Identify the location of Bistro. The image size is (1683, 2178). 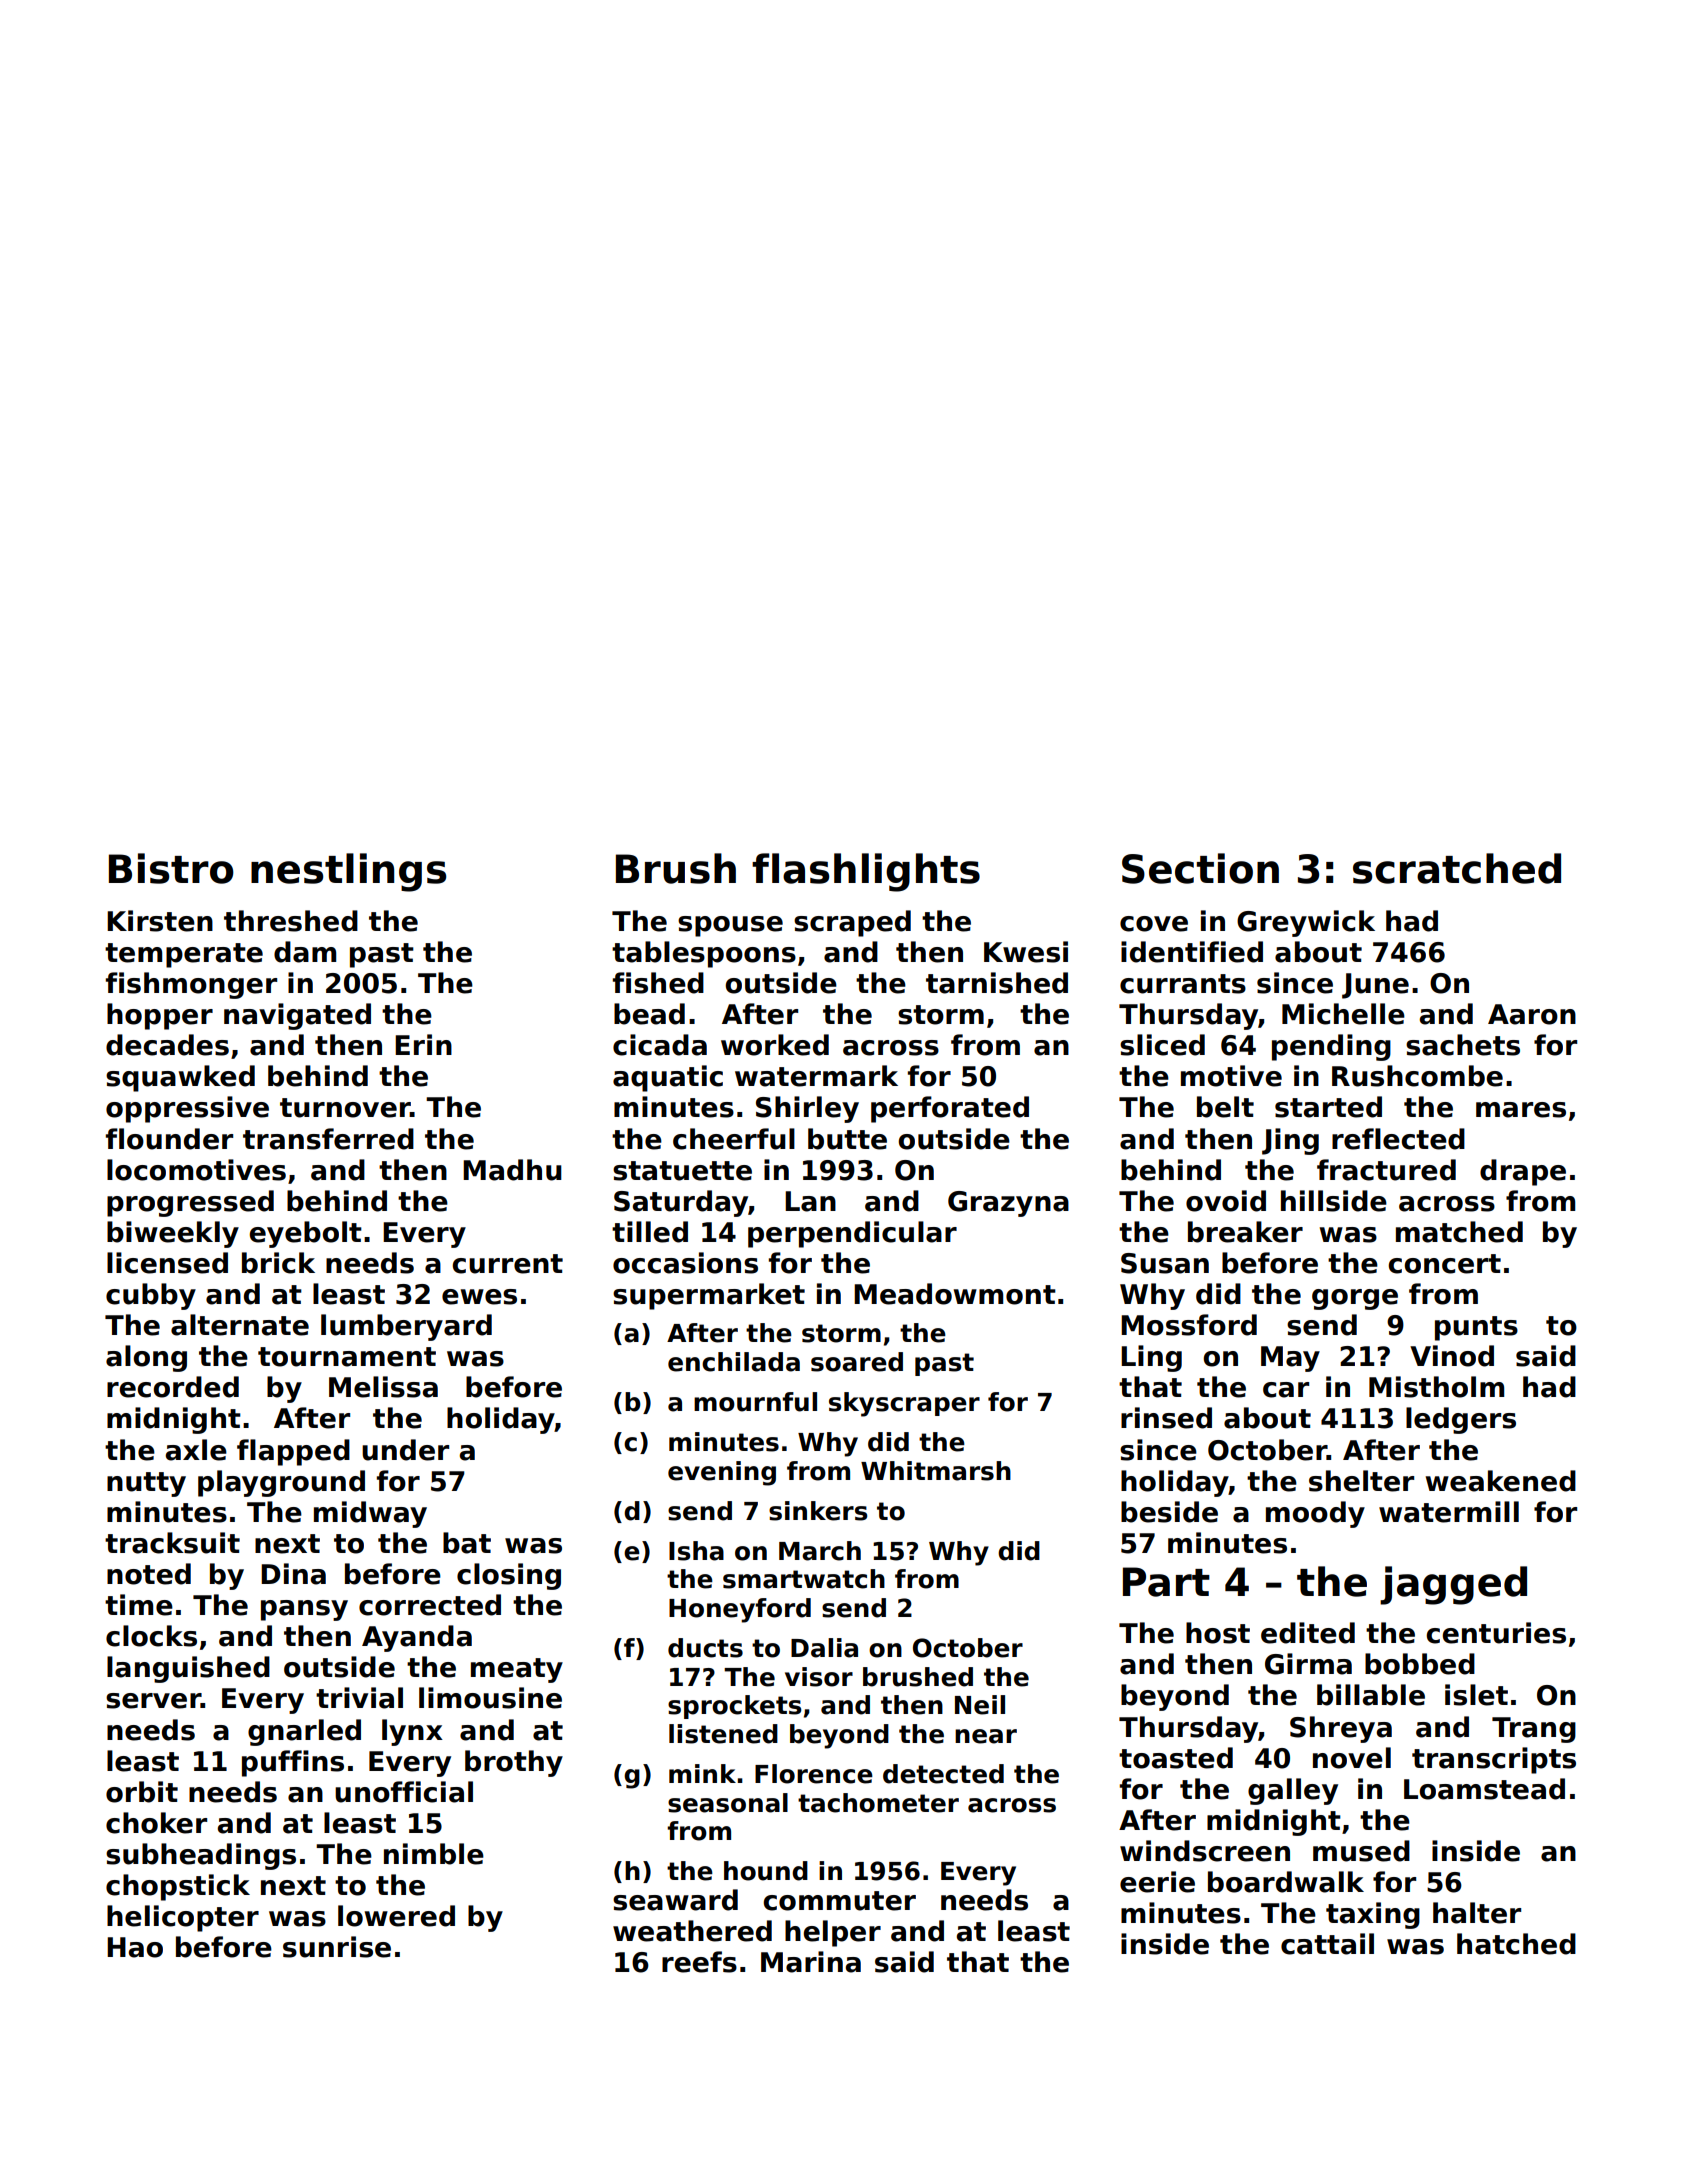
(171, 868).
